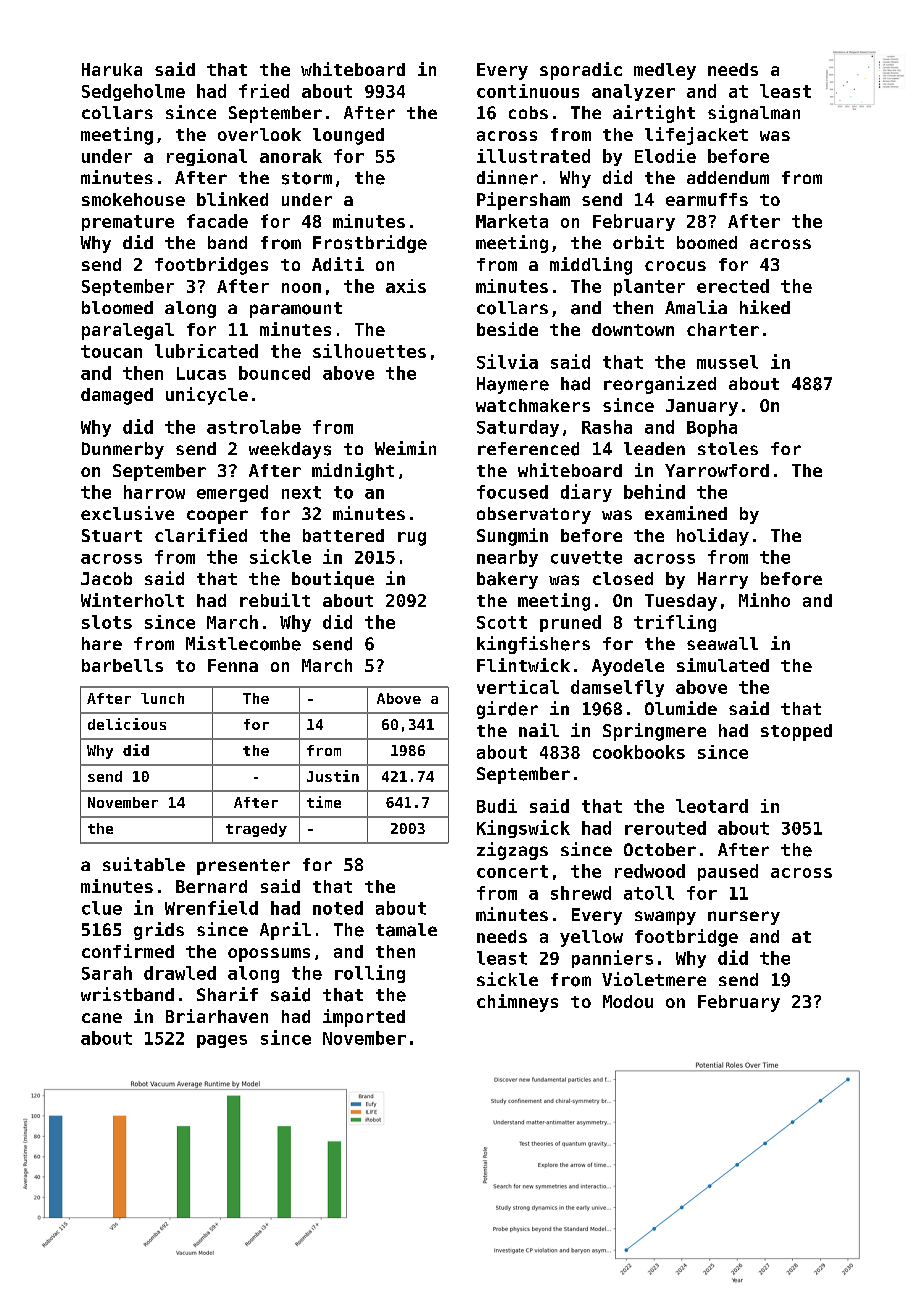  Describe the element at coordinates (227, 994) in the screenshot. I see `Sharif` at that location.
